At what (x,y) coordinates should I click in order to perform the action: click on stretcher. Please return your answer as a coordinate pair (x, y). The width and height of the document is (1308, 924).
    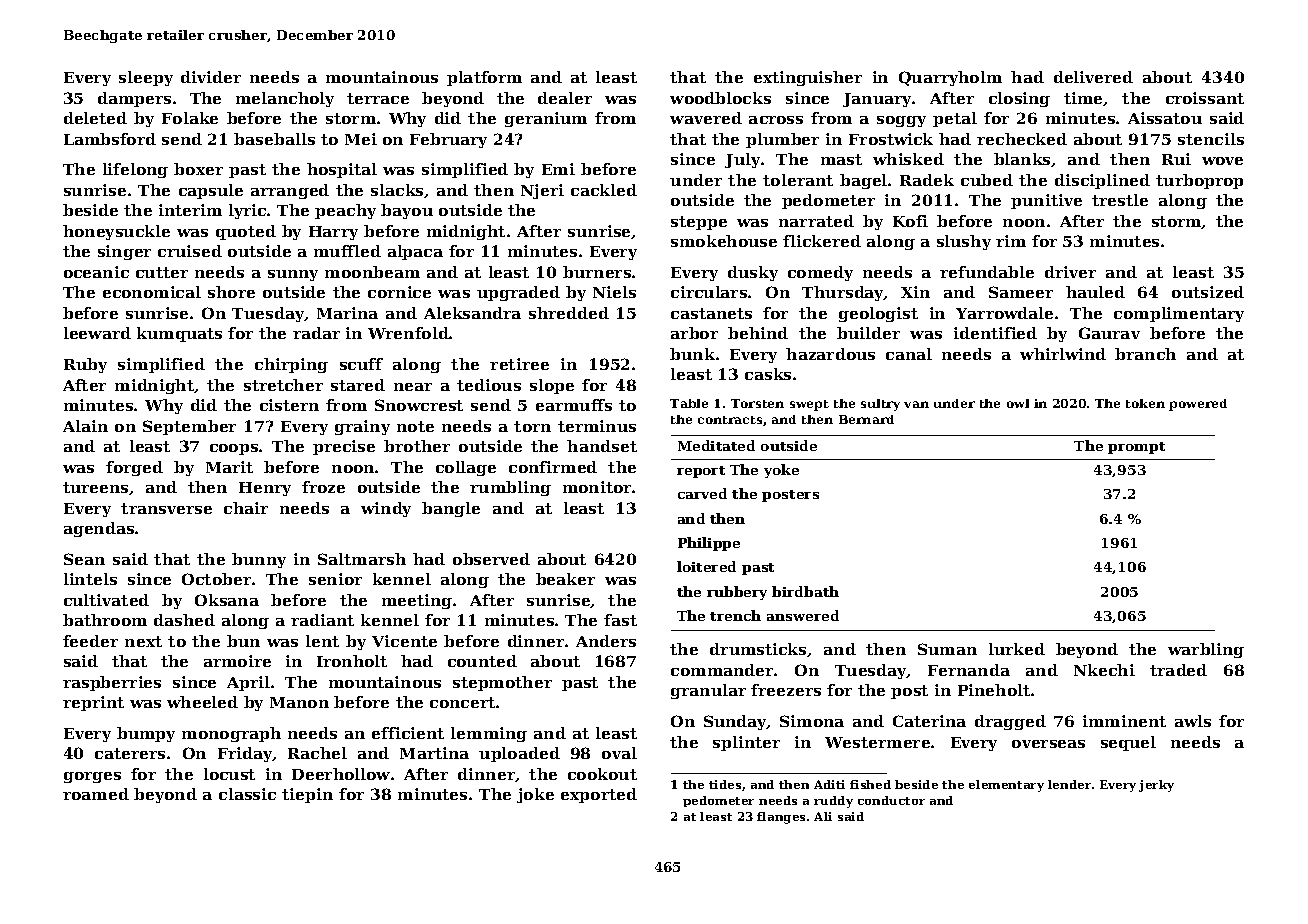
    Looking at the image, I should click on (283, 385).
